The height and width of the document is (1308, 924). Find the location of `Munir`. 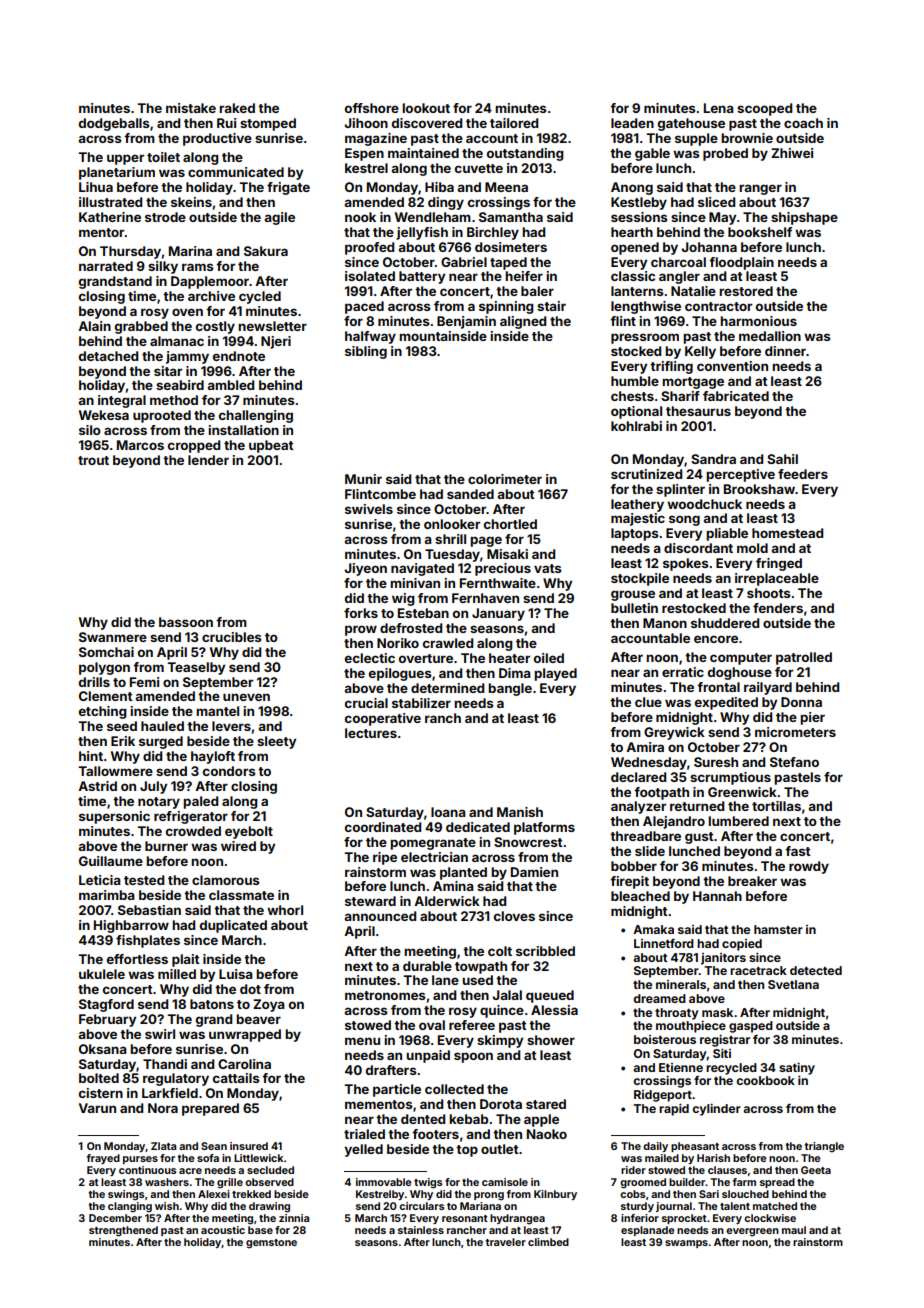

Munir is located at coordinates (363, 479).
